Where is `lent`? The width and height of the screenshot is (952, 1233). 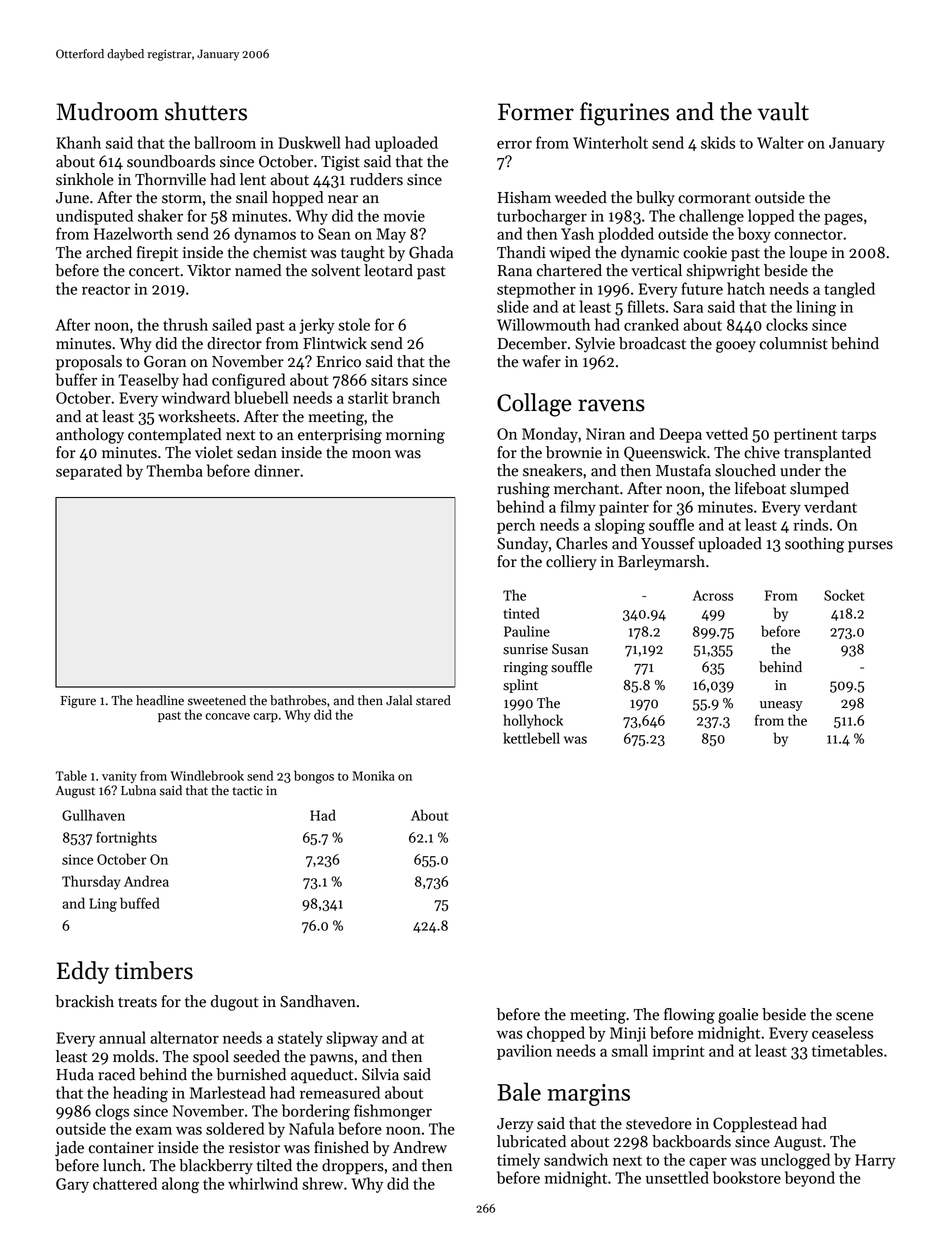 lent is located at coordinates (253, 179).
